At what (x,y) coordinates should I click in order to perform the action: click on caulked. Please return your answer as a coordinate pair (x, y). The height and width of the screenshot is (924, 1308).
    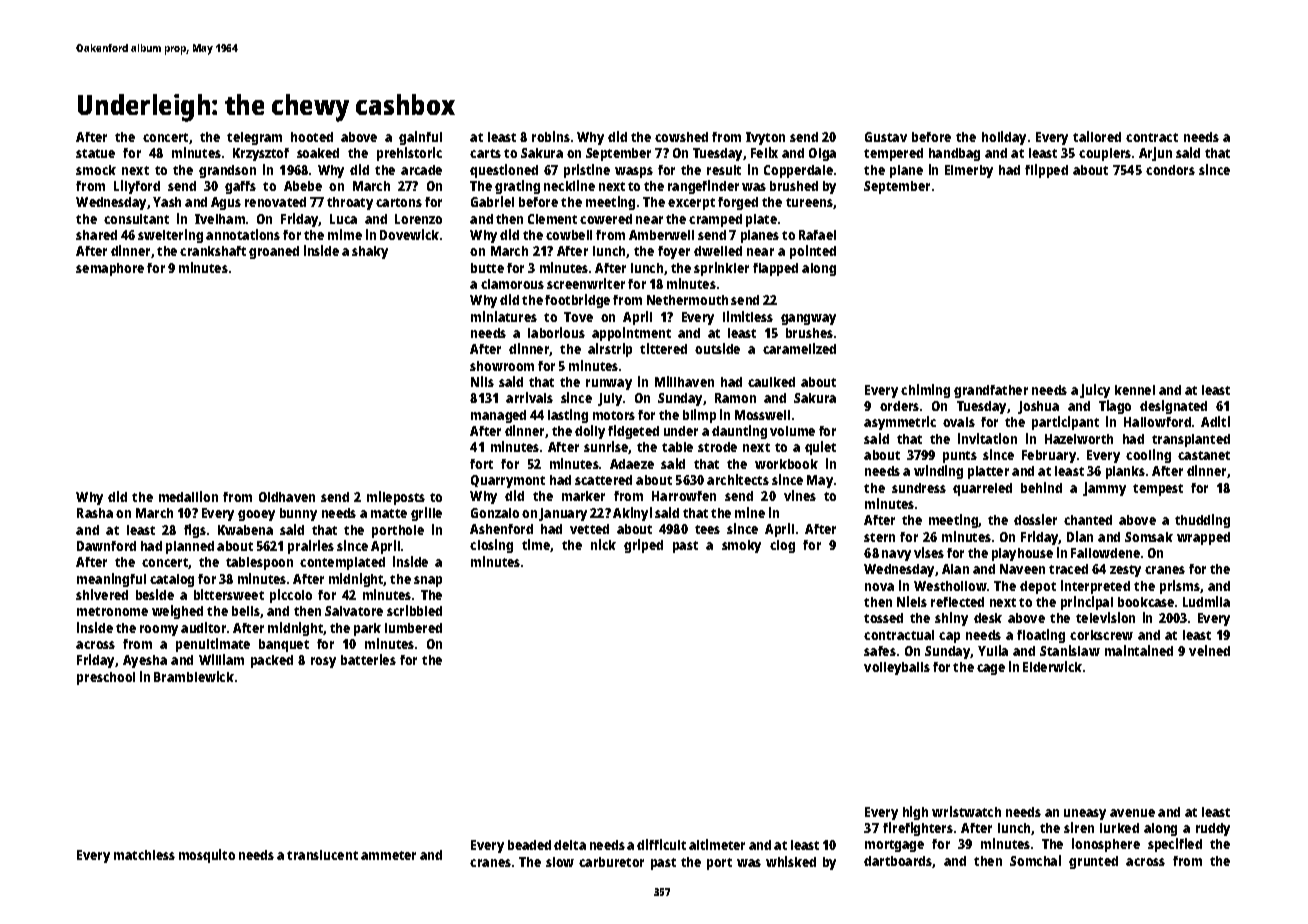
    Looking at the image, I should click on (771, 382).
